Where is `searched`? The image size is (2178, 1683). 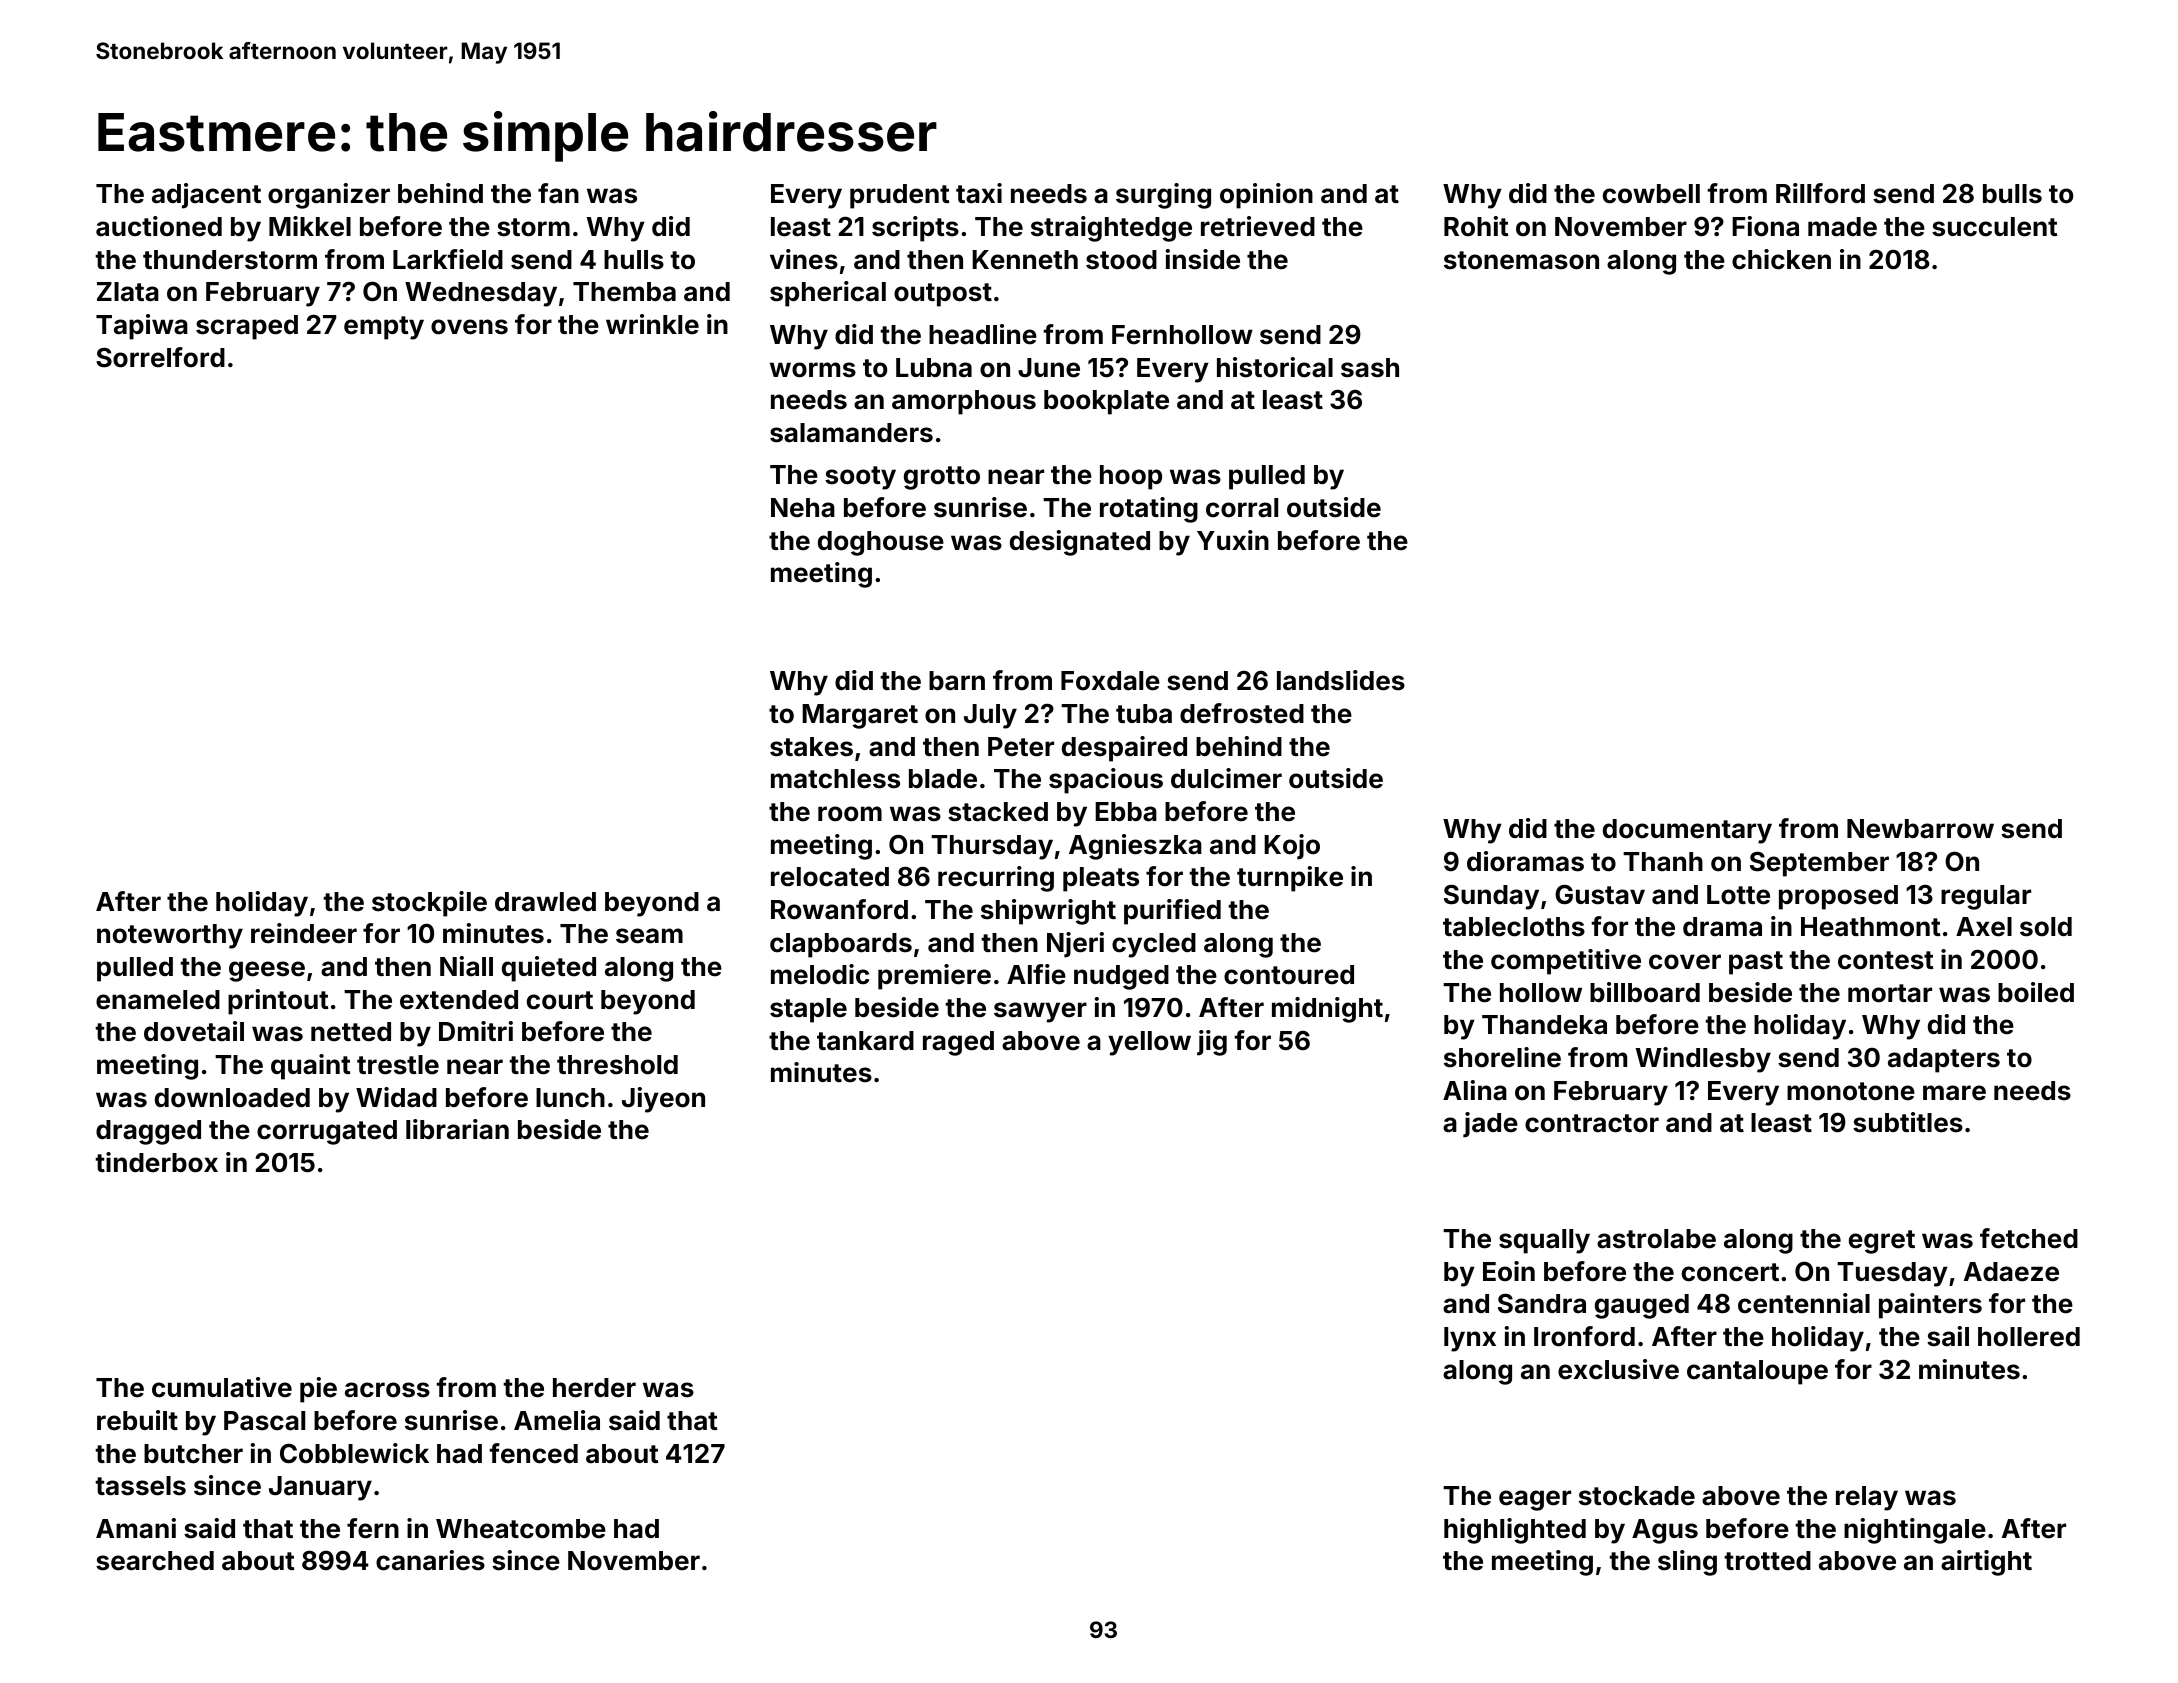
searched is located at coordinates (155, 1561).
